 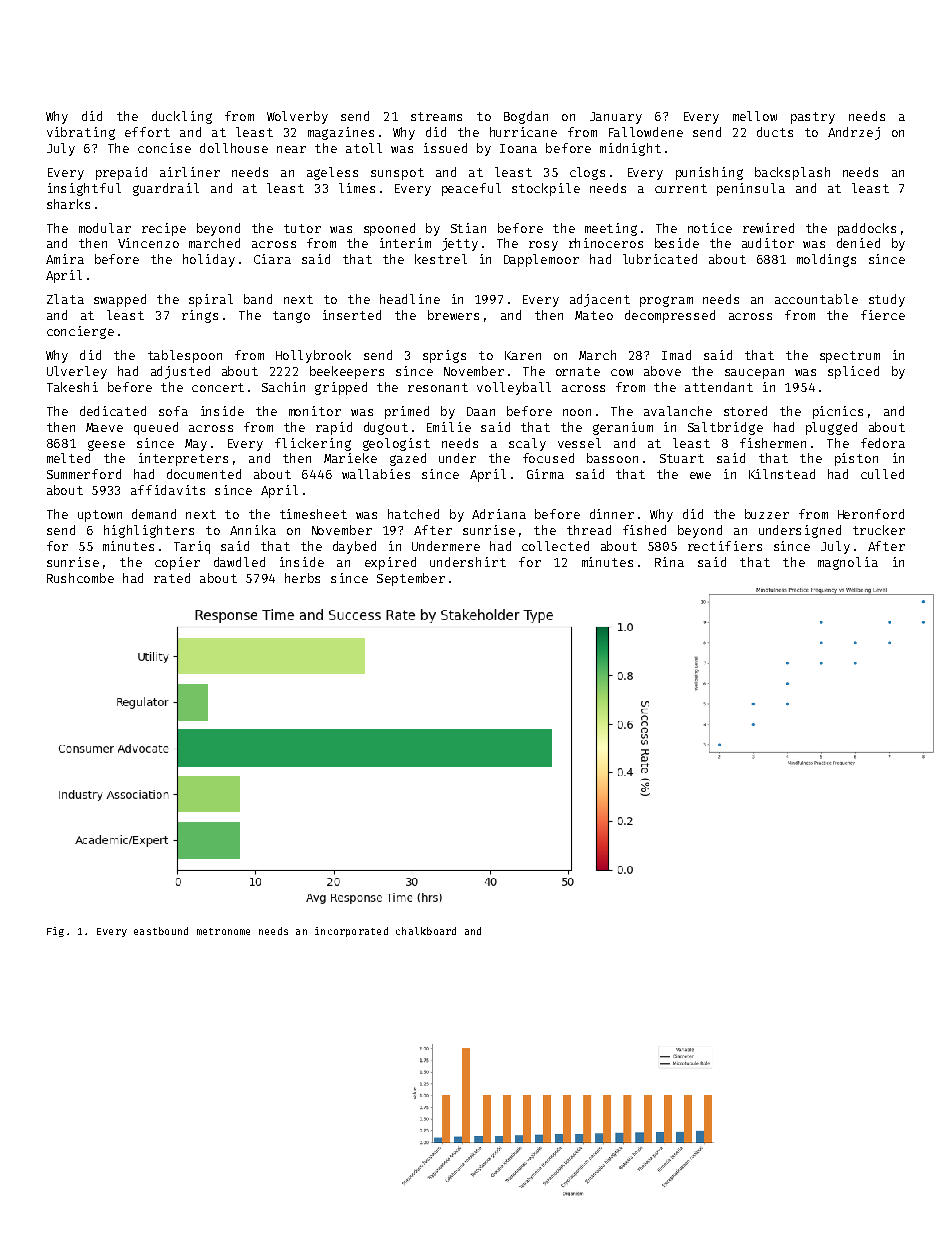 I want to click on metronome, so click(x=223, y=931).
